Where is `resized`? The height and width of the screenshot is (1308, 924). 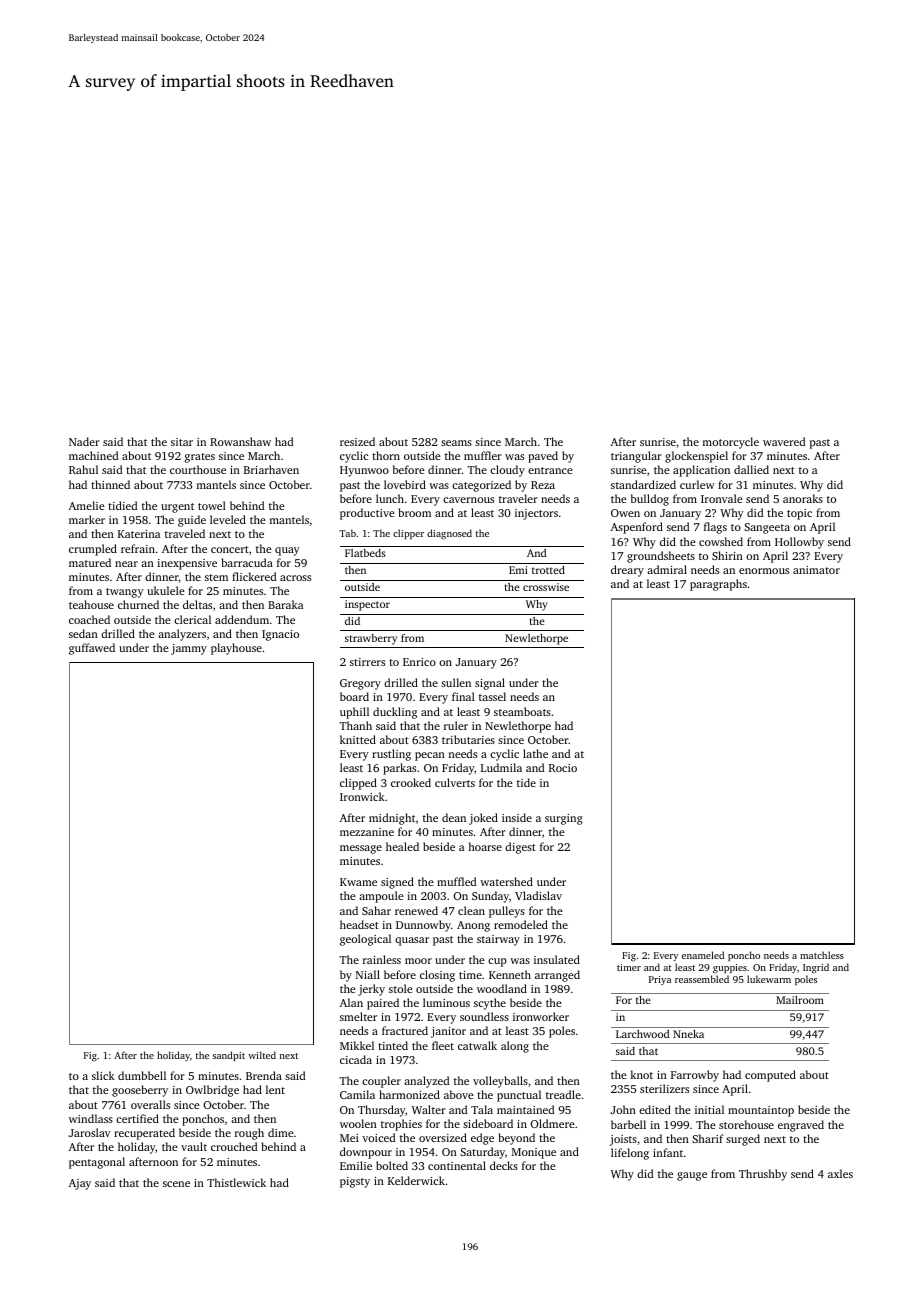
resized is located at coordinates (357, 441).
